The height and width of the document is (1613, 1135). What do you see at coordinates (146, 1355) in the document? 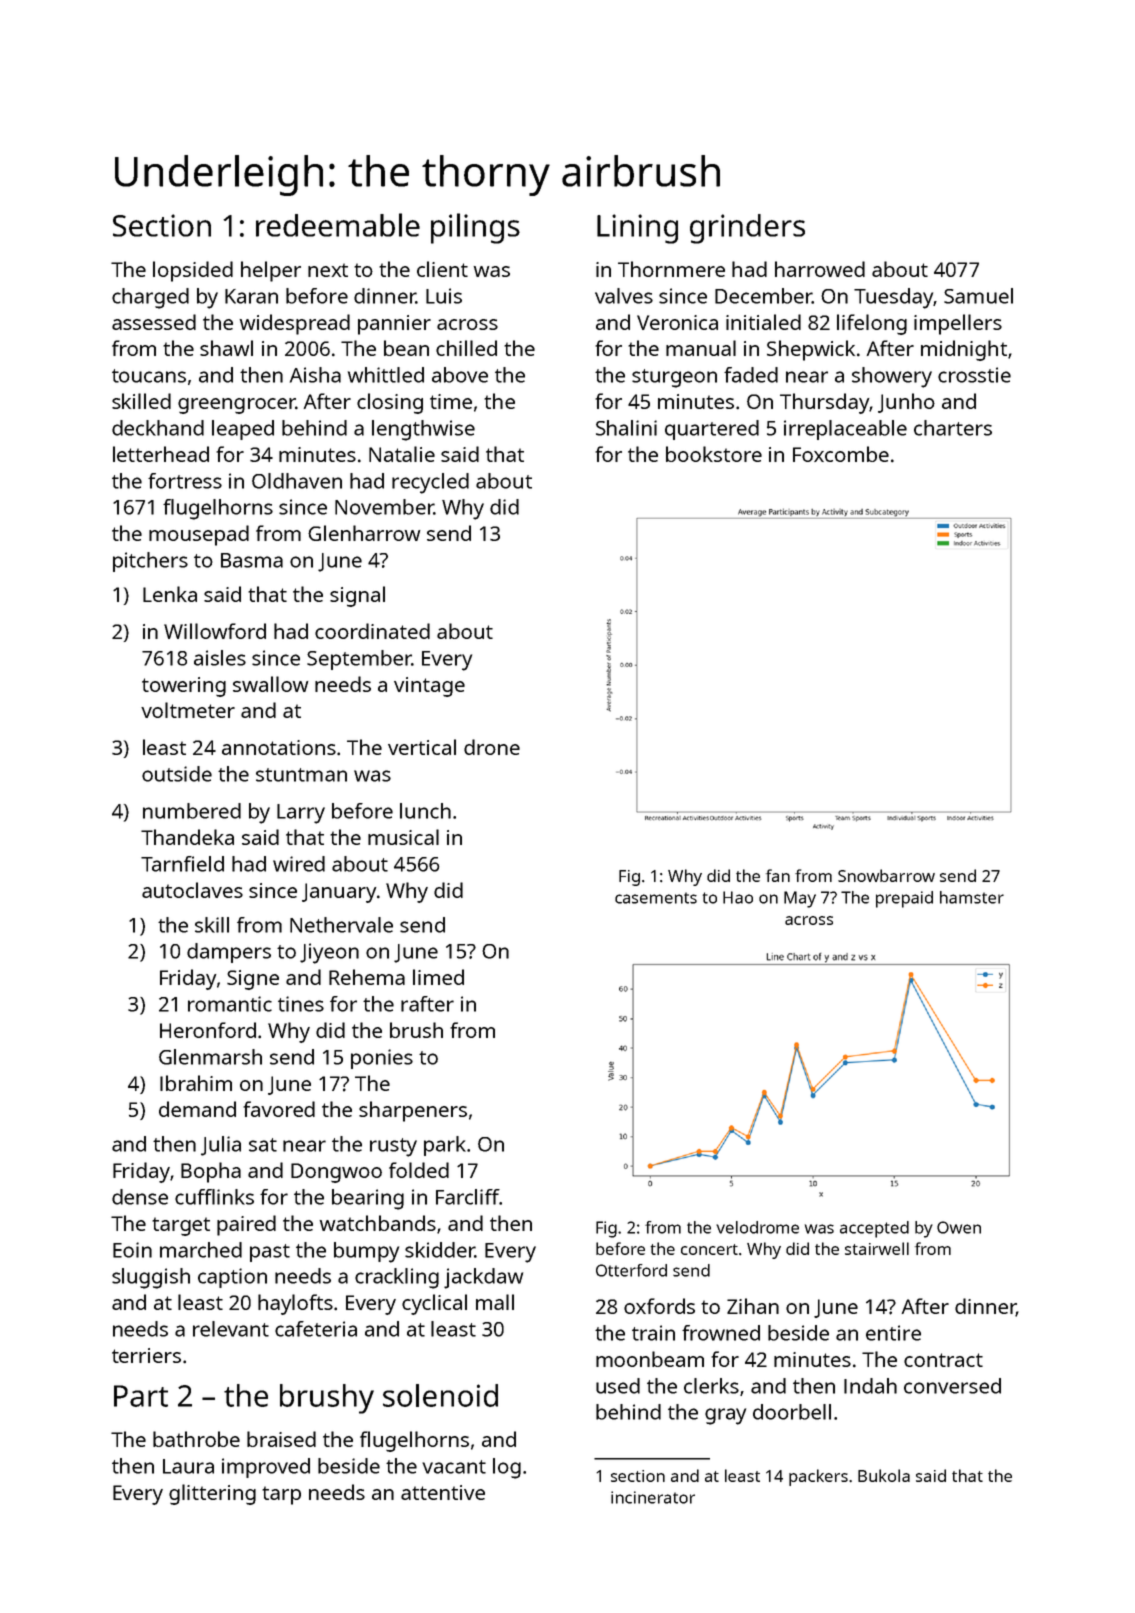
I see `terriers` at bounding box center [146, 1355].
